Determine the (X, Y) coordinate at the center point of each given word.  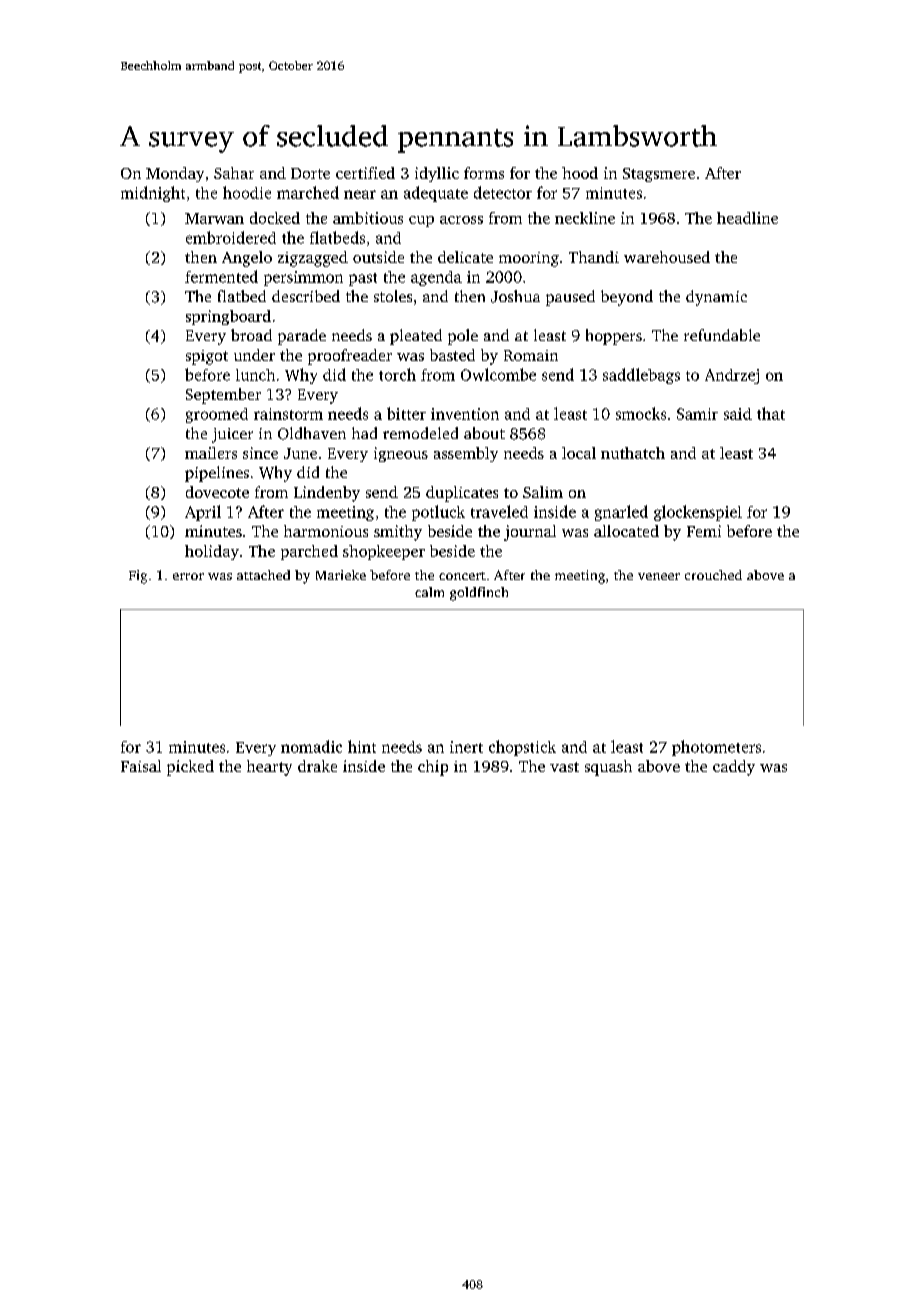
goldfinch (479, 594)
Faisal (141, 766)
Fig (138, 577)
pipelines (217, 474)
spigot (207, 357)
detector (503, 192)
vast (564, 767)
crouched (713, 575)
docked (275, 218)
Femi (704, 531)
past (363, 279)
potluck (438, 513)
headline (747, 218)
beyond (627, 298)
